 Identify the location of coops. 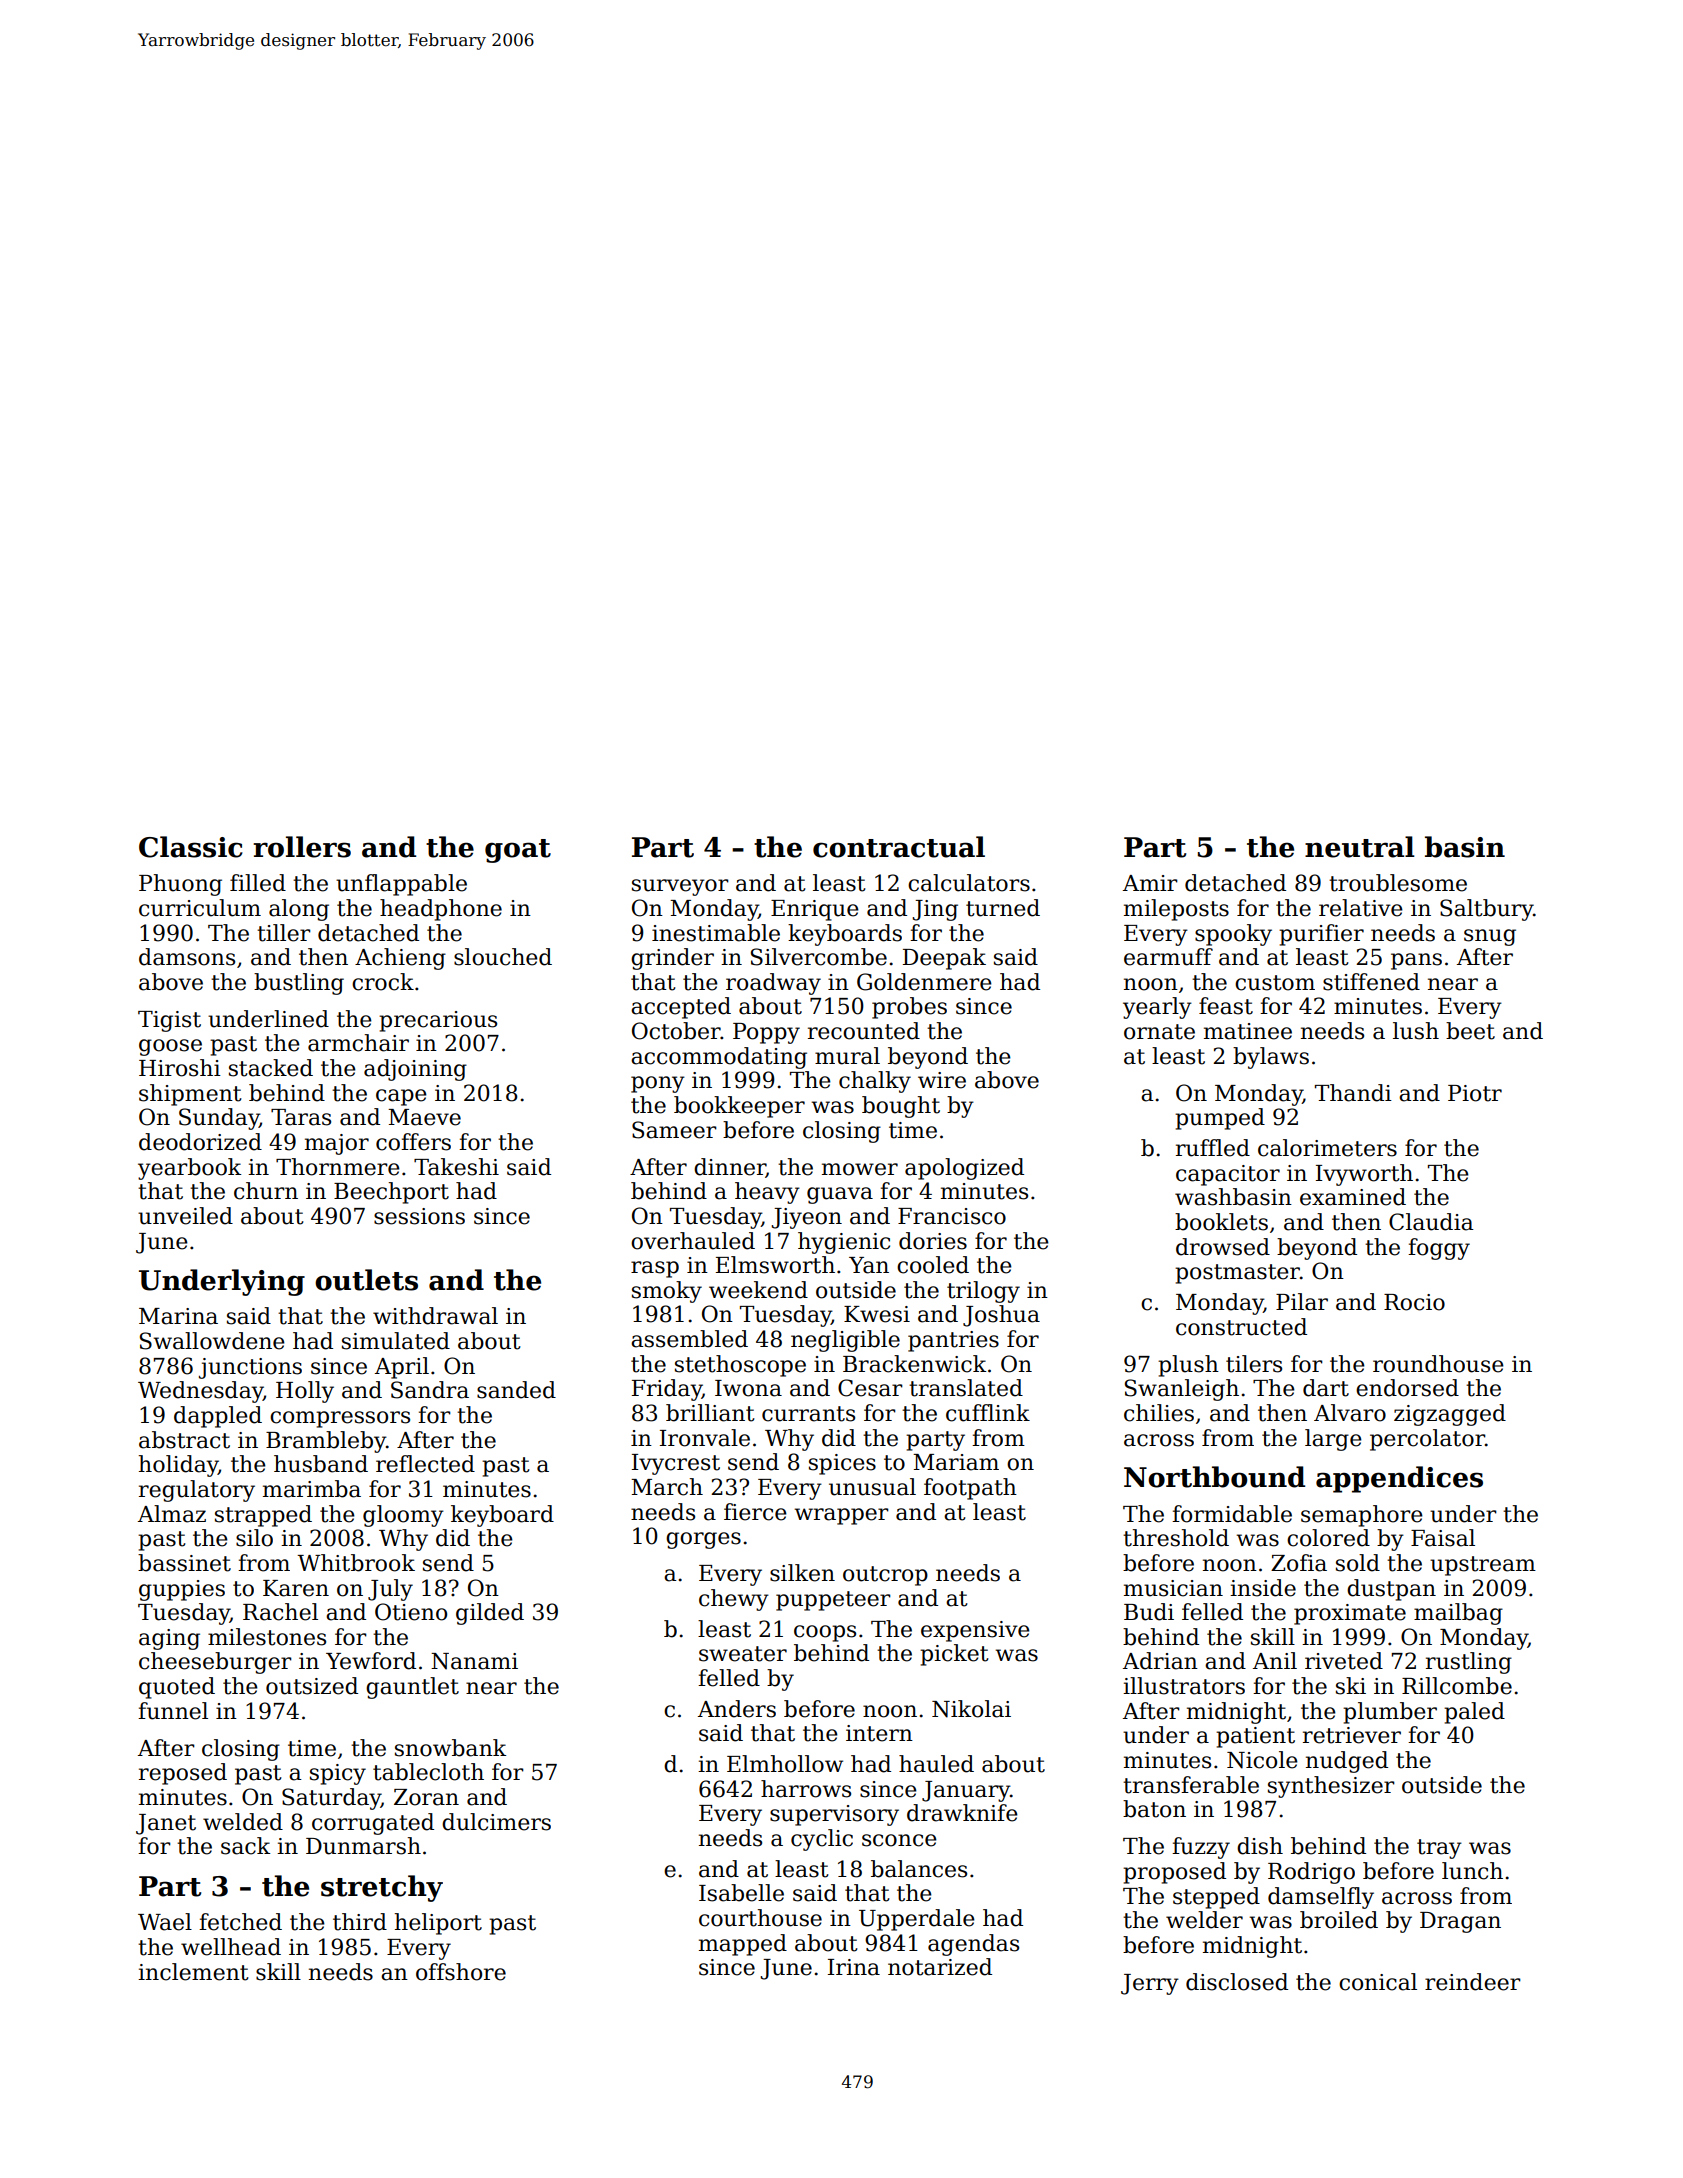
(825, 1633).
